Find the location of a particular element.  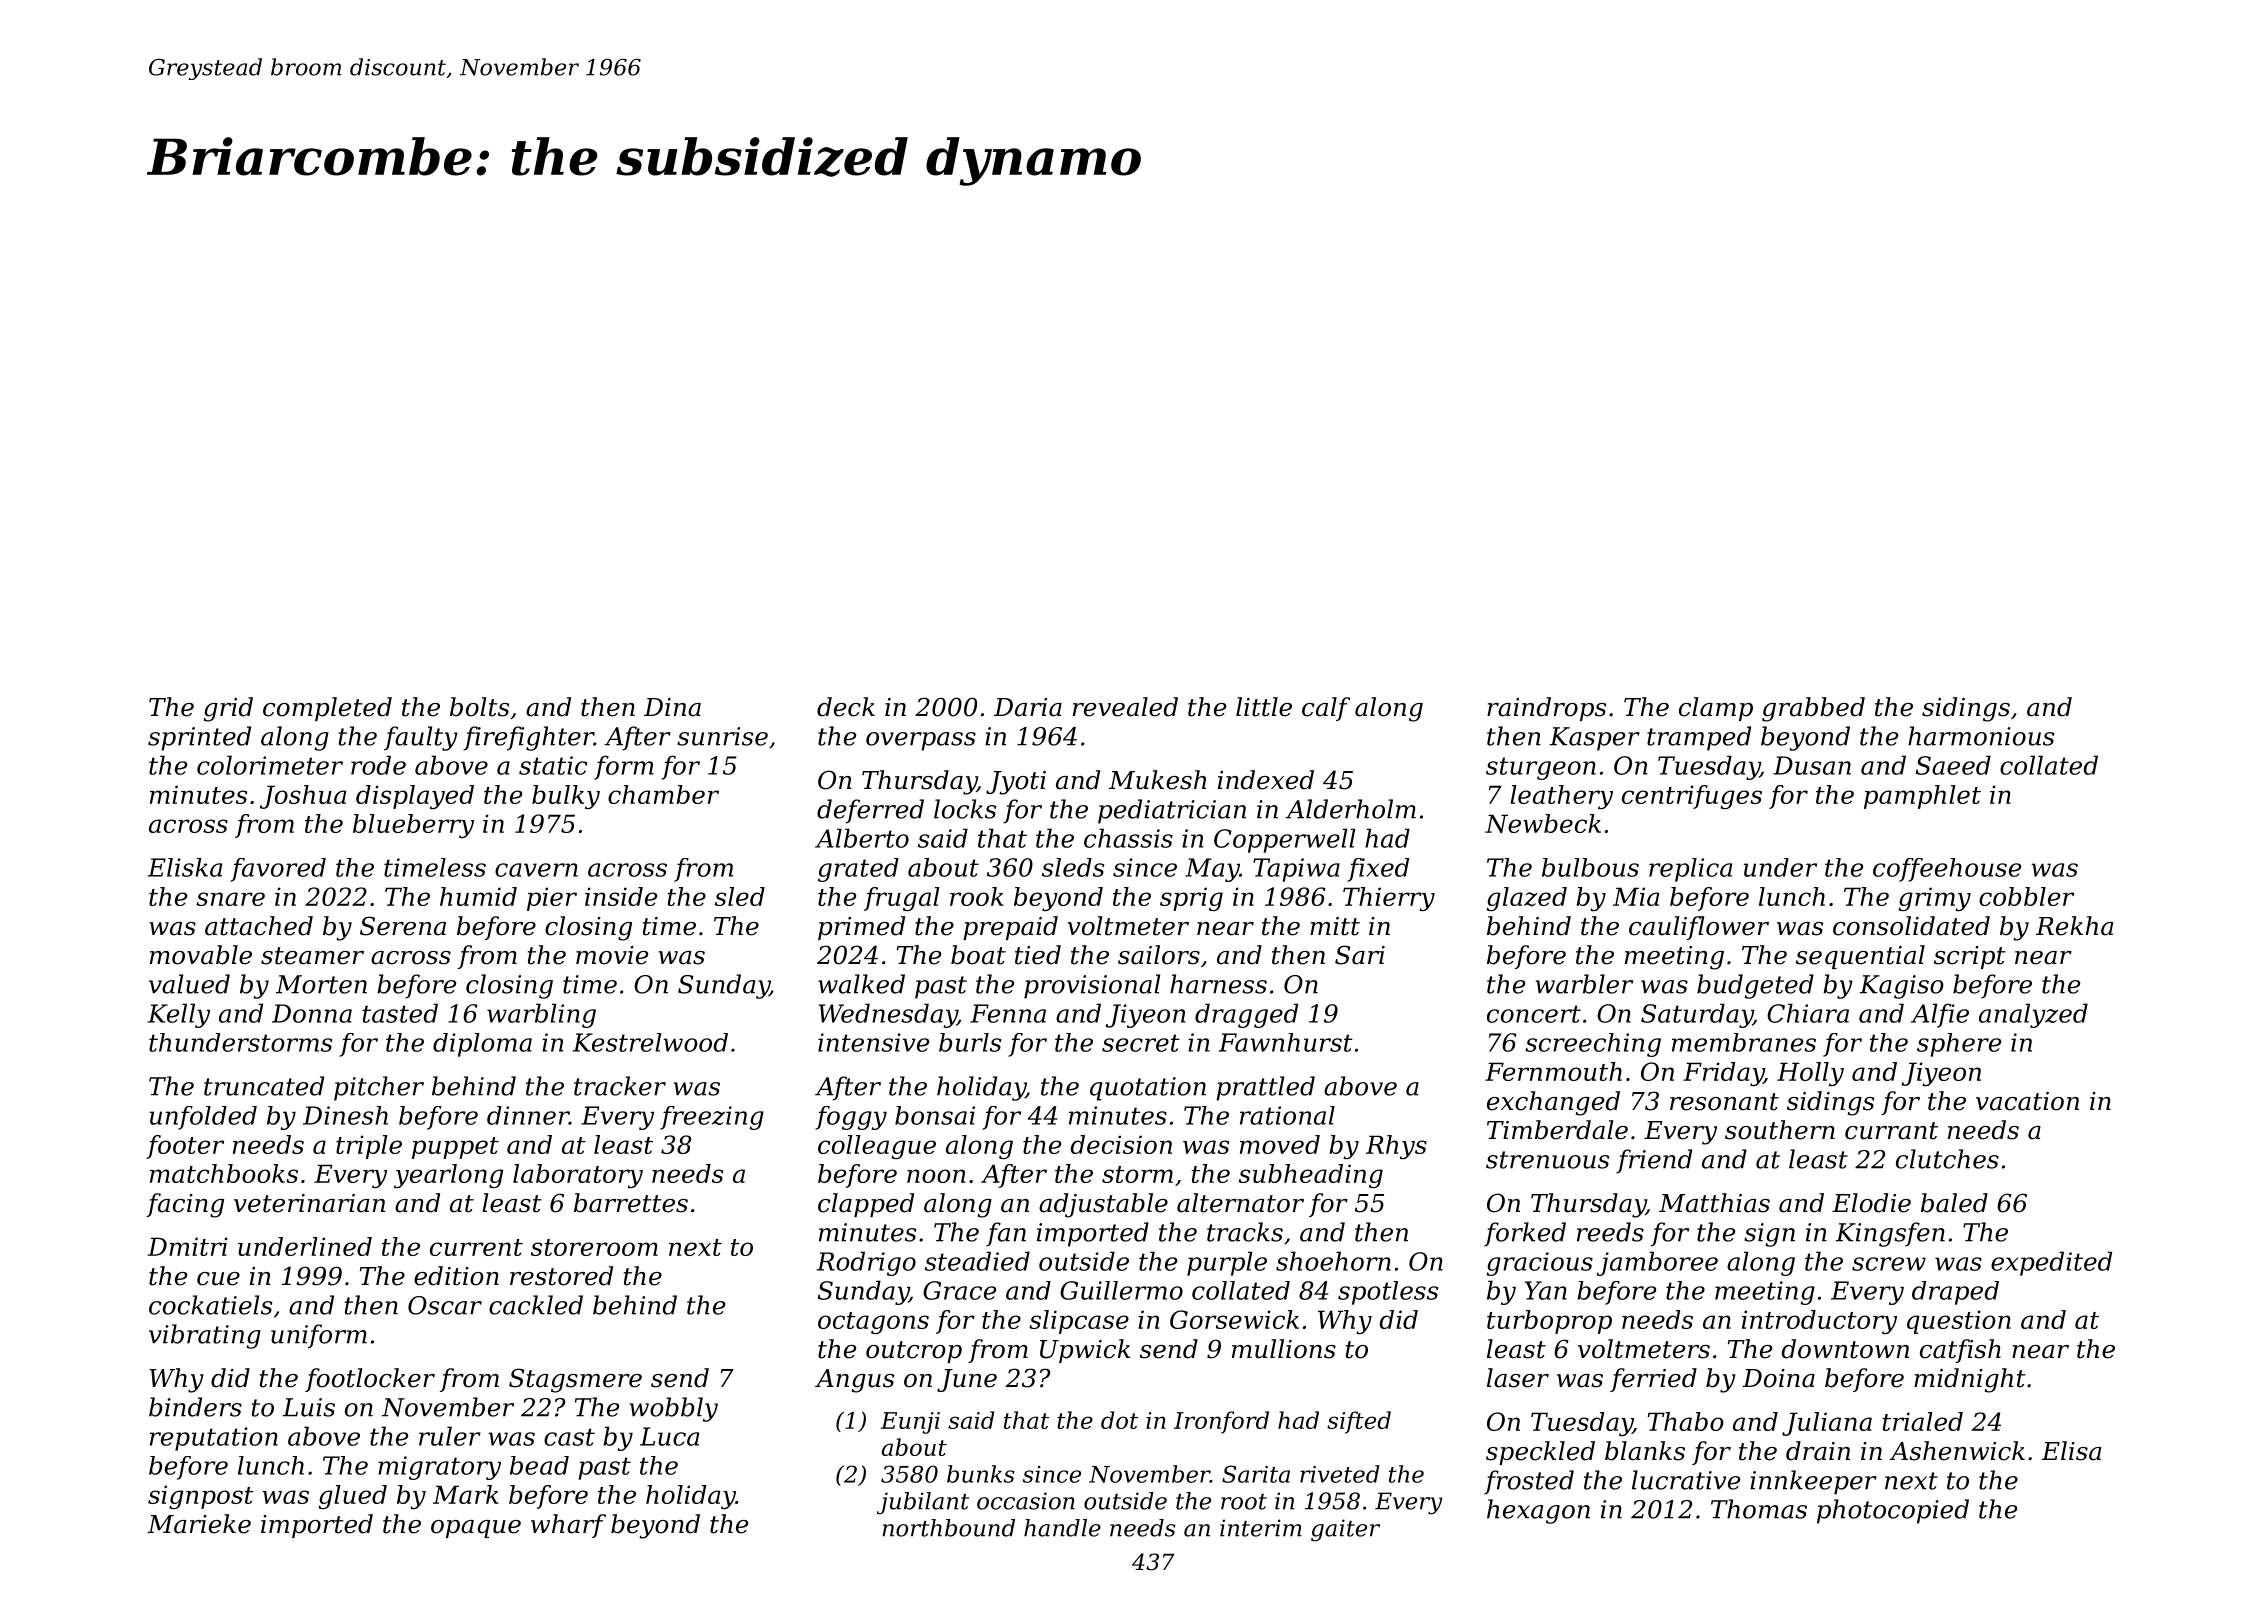

Rodrigo is located at coordinates (866, 1263).
